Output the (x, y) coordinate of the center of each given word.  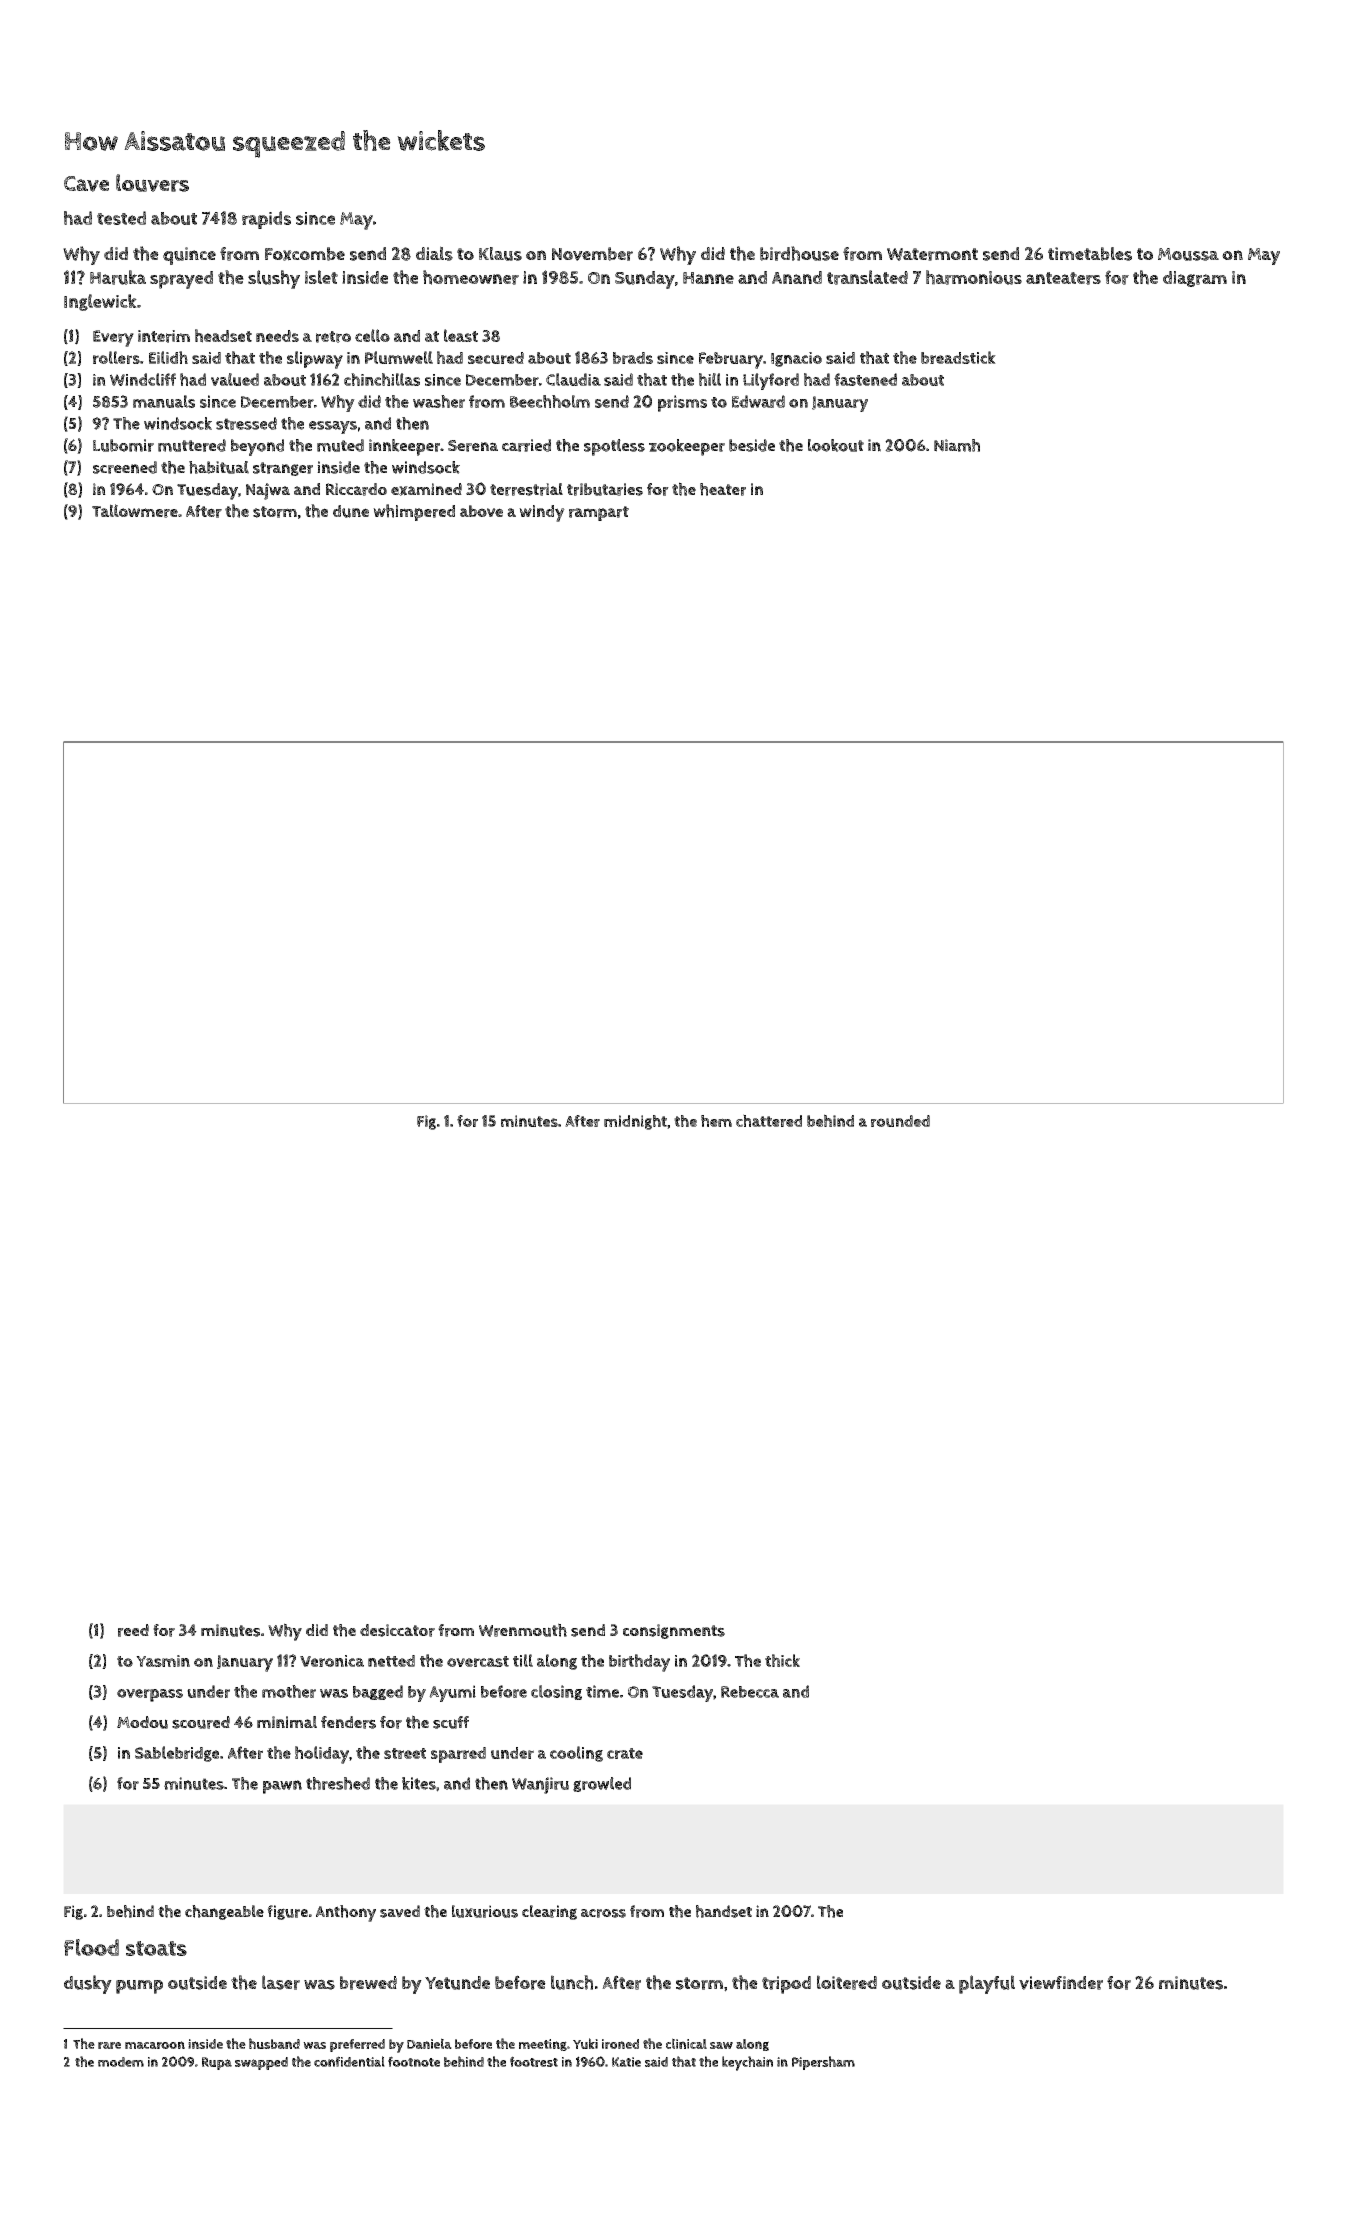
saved (400, 1911)
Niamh (957, 445)
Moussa (1188, 254)
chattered (769, 1120)
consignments (674, 1631)
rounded (900, 1121)
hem (716, 1121)
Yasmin (163, 1661)
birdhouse (799, 253)
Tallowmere (135, 511)
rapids (266, 220)
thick (782, 1660)
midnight (635, 1122)
